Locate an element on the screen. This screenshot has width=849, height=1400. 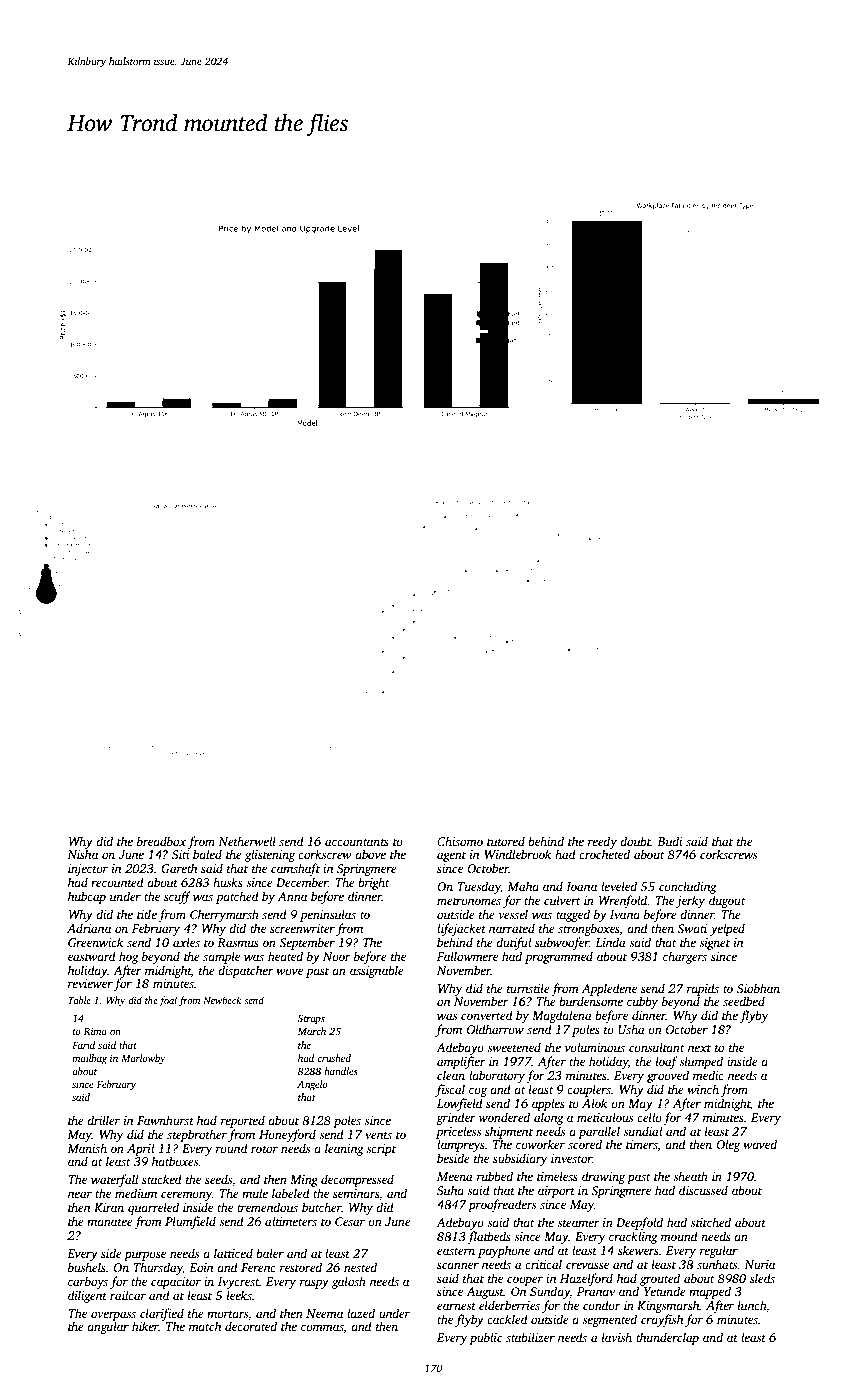
grinder is located at coordinates (456, 1118).
